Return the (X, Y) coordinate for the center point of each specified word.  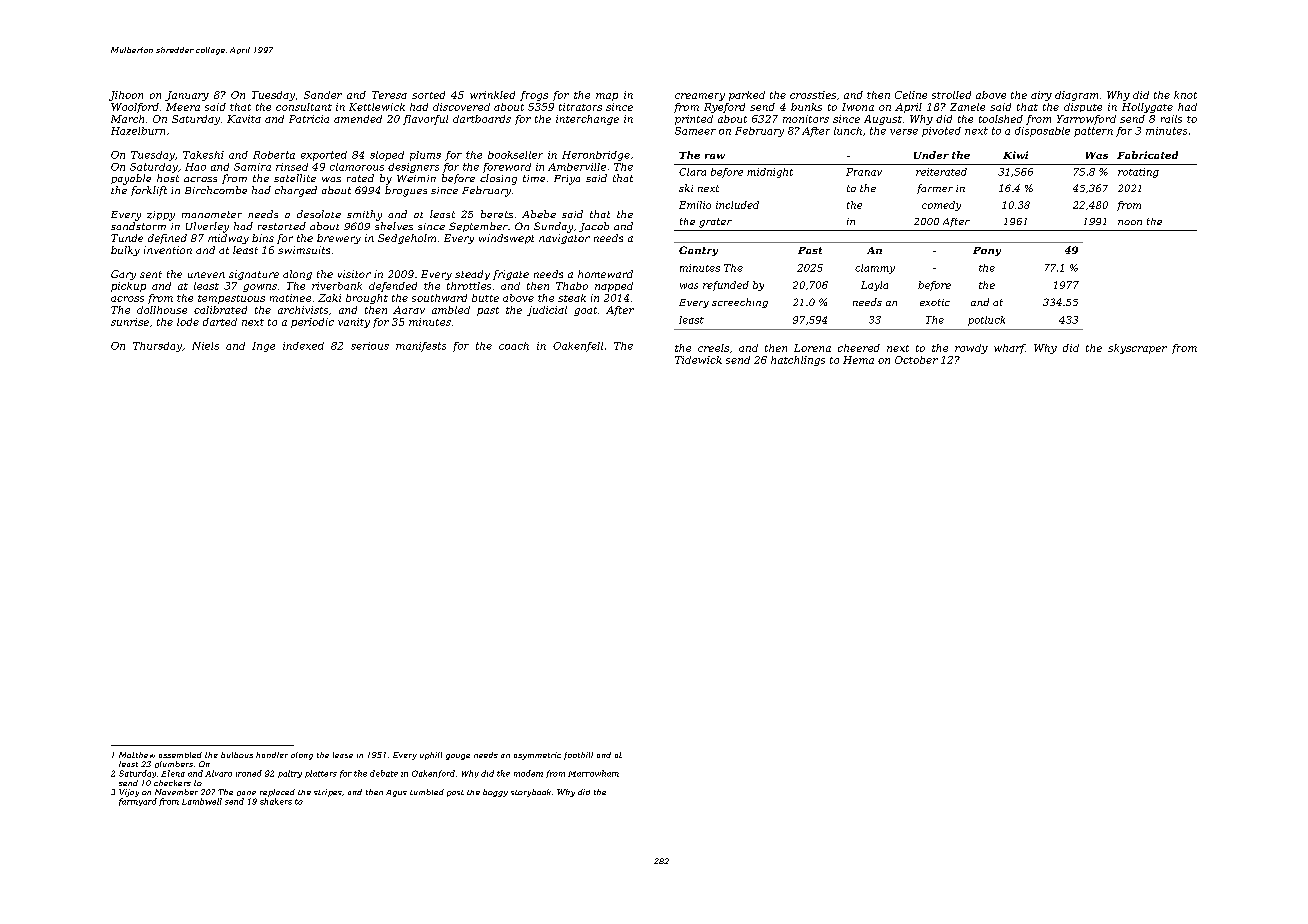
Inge (263, 347)
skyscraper (1137, 349)
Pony (987, 251)
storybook (531, 793)
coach (514, 346)
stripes (328, 793)
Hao (195, 167)
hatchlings (798, 361)
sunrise (130, 322)
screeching (740, 303)
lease (343, 755)
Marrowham (593, 773)
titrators (580, 107)
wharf (1009, 349)
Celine (911, 95)
